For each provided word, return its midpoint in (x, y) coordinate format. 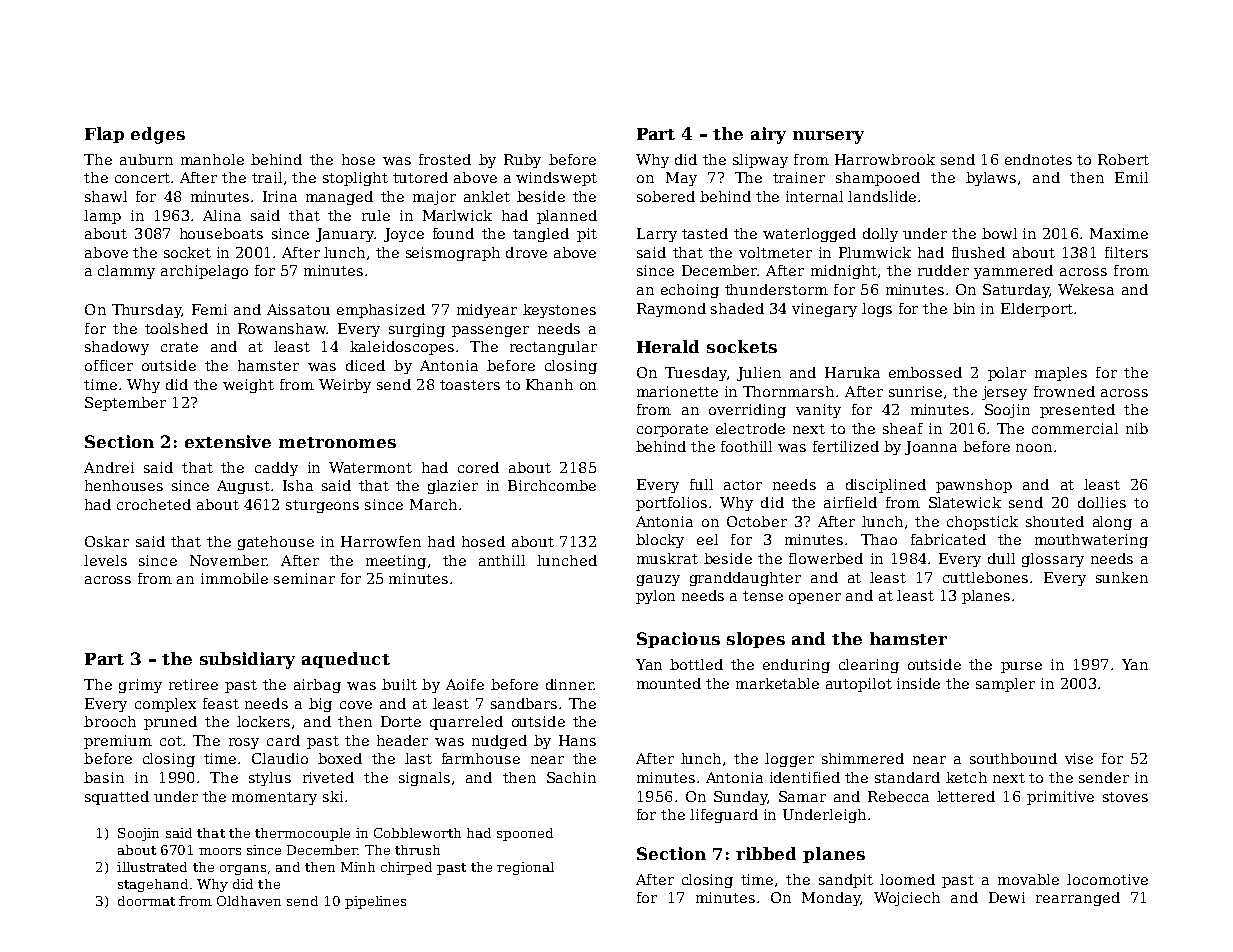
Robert (1123, 159)
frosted (445, 159)
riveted (328, 777)
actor (743, 485)
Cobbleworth (417, 833)
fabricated (948, 539)
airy (768, 135)
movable (1028, 879)
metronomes (337, 442)
